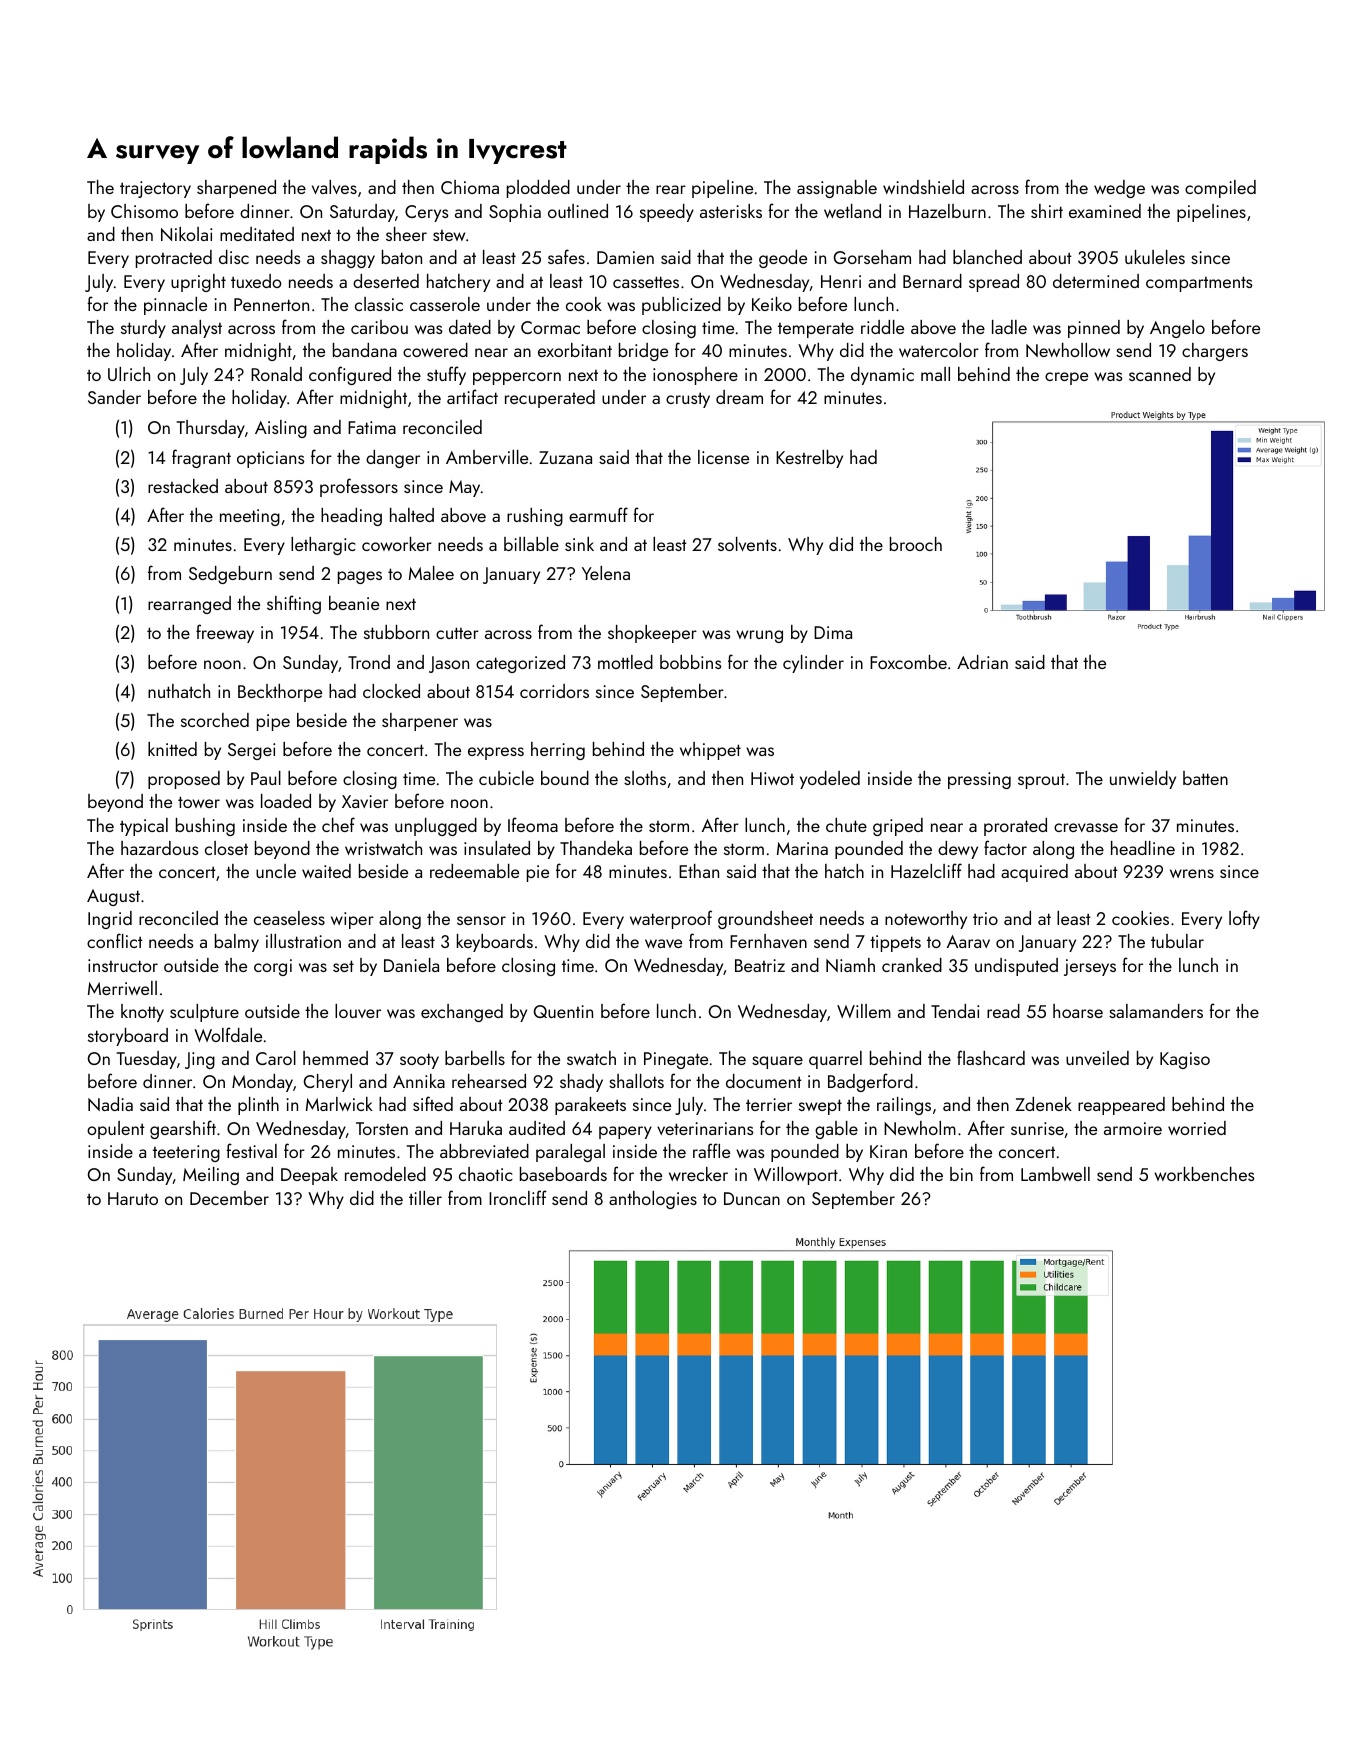 The width and height of the page is (1350, 1748). Describe the element at coordinates (425, 1198) in the page. I see `tiller` at that location.
